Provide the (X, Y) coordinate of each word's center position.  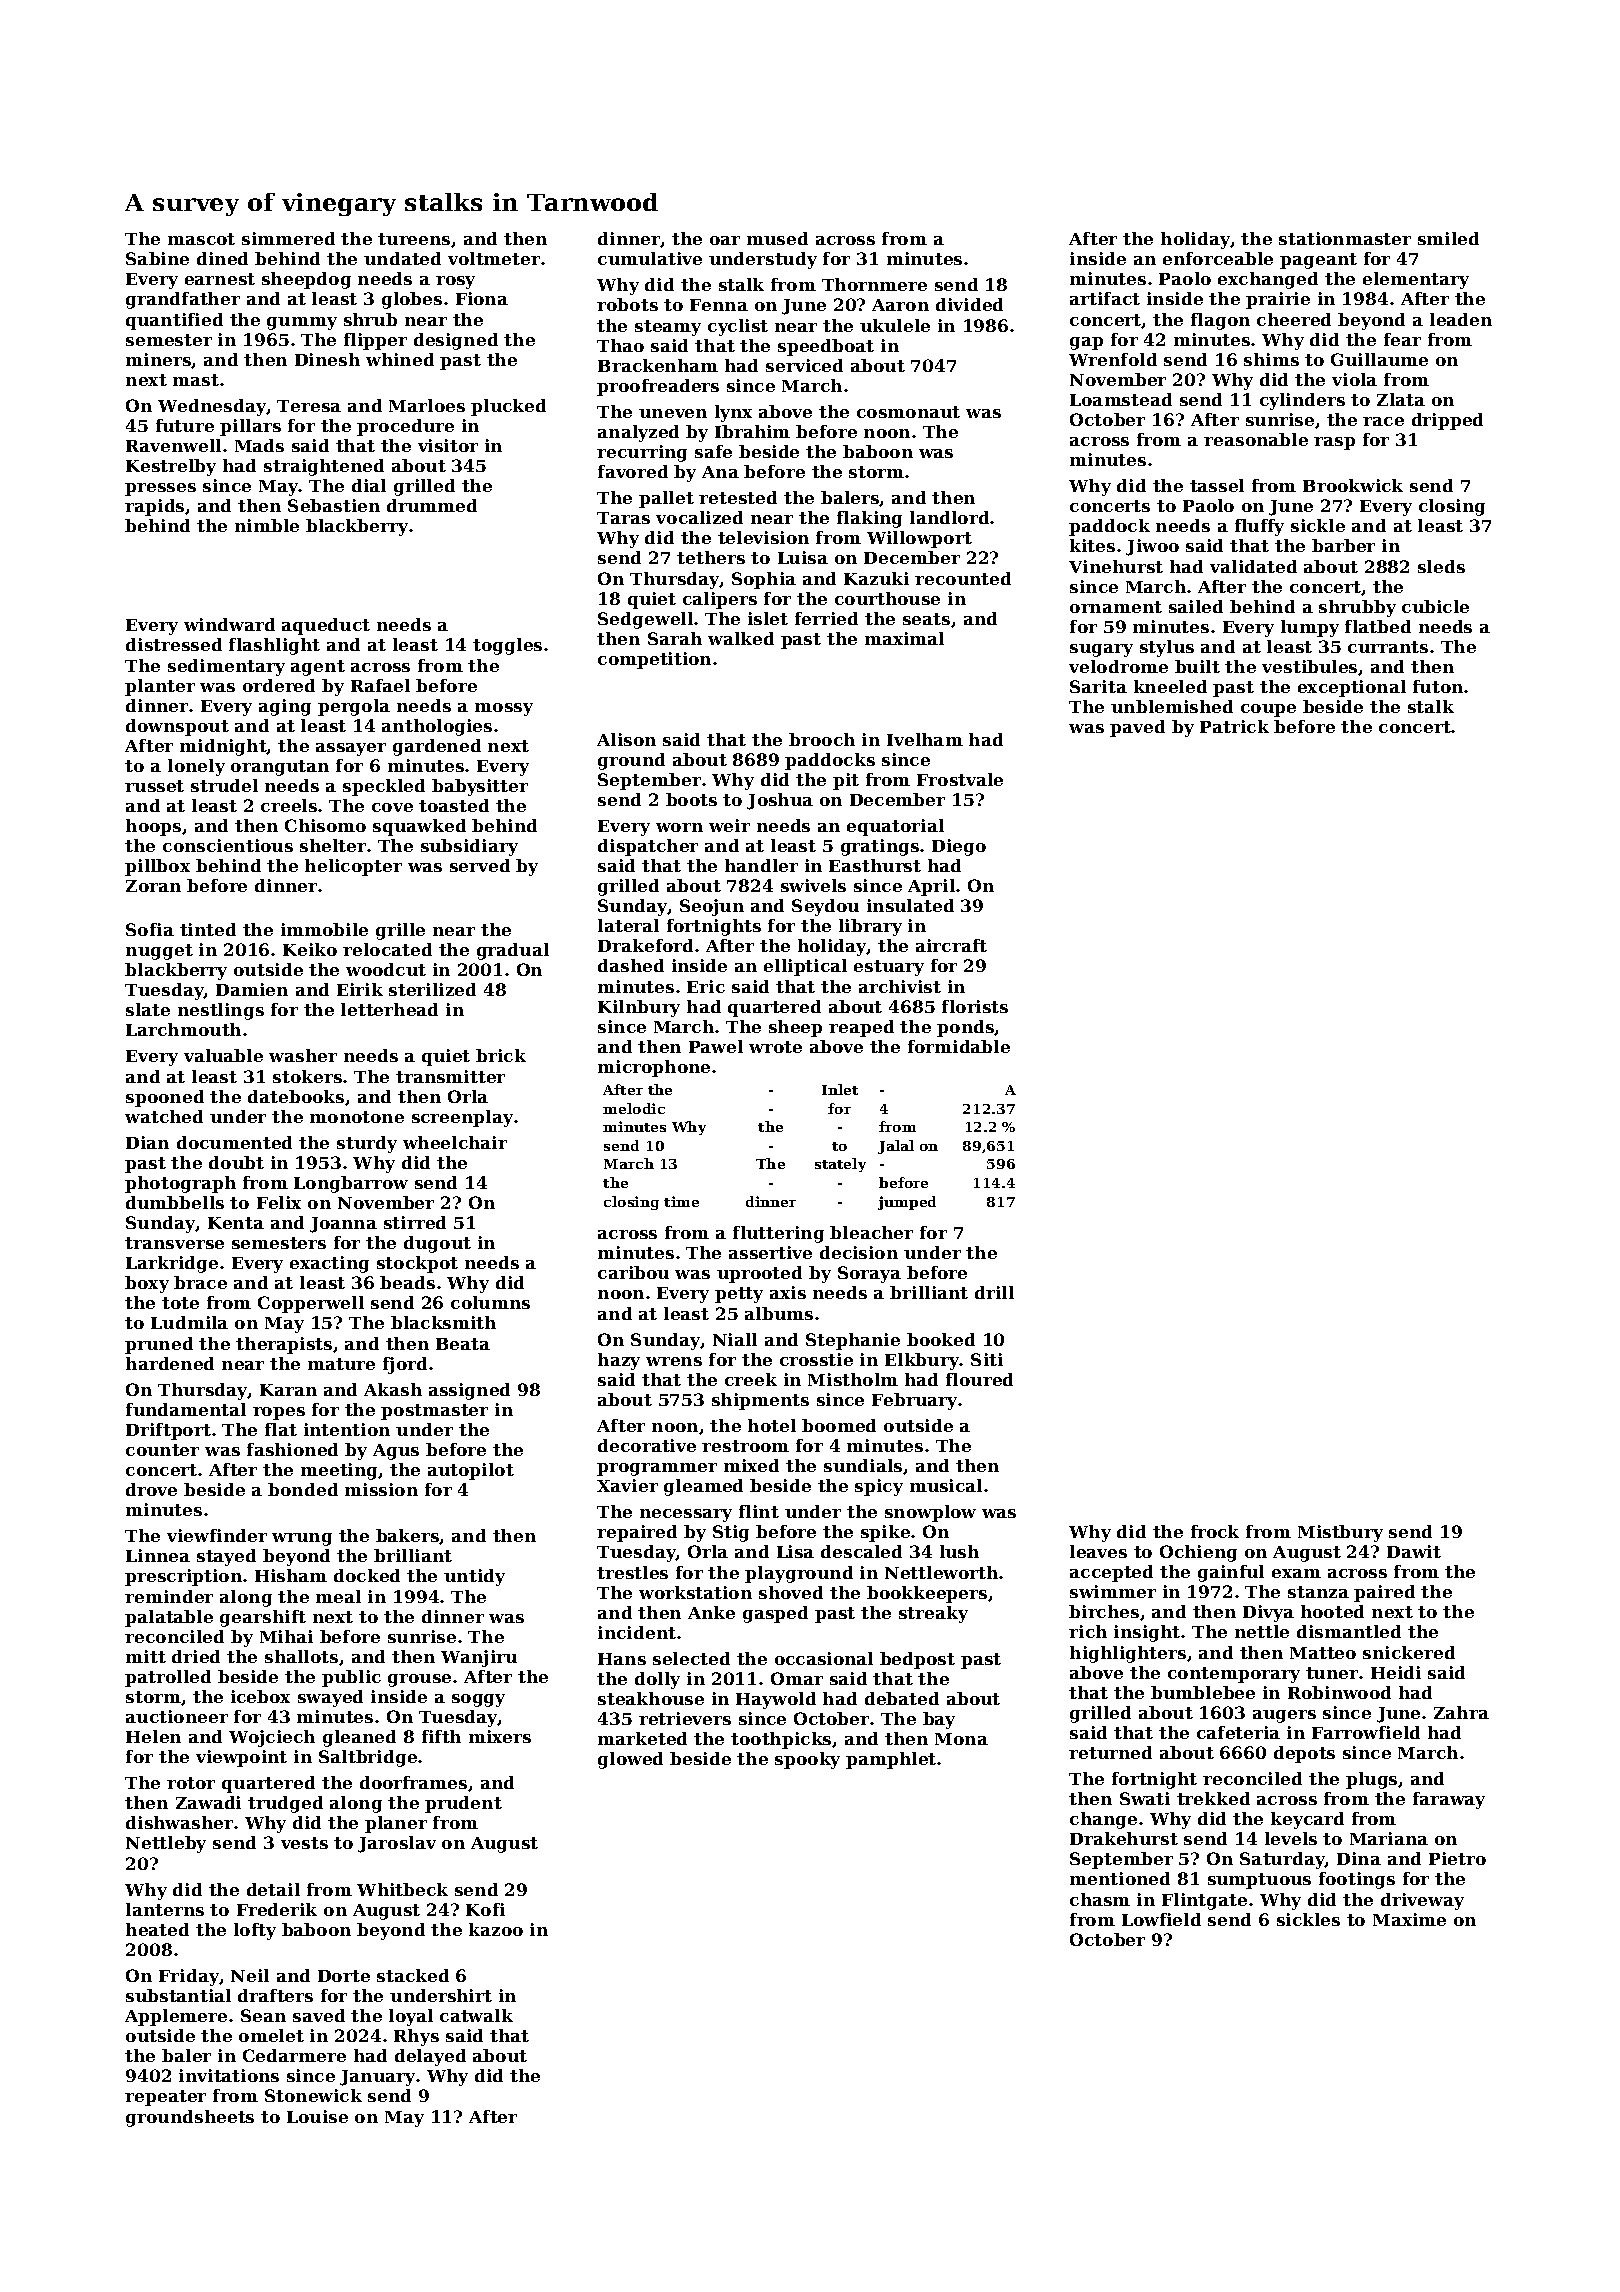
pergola (354, 707)
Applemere (176, 2017)
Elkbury (922, 1361)
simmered (288, 238)
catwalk (476, 2015)
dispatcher (648, 847)
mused (777, 238)
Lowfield (1161, 1919)
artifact (1105, 298)
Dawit (1414, 1551)
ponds (966, 1028)
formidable (959, 1046)
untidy (474, 1577)
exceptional (1352, 688)
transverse (174, 1243)
